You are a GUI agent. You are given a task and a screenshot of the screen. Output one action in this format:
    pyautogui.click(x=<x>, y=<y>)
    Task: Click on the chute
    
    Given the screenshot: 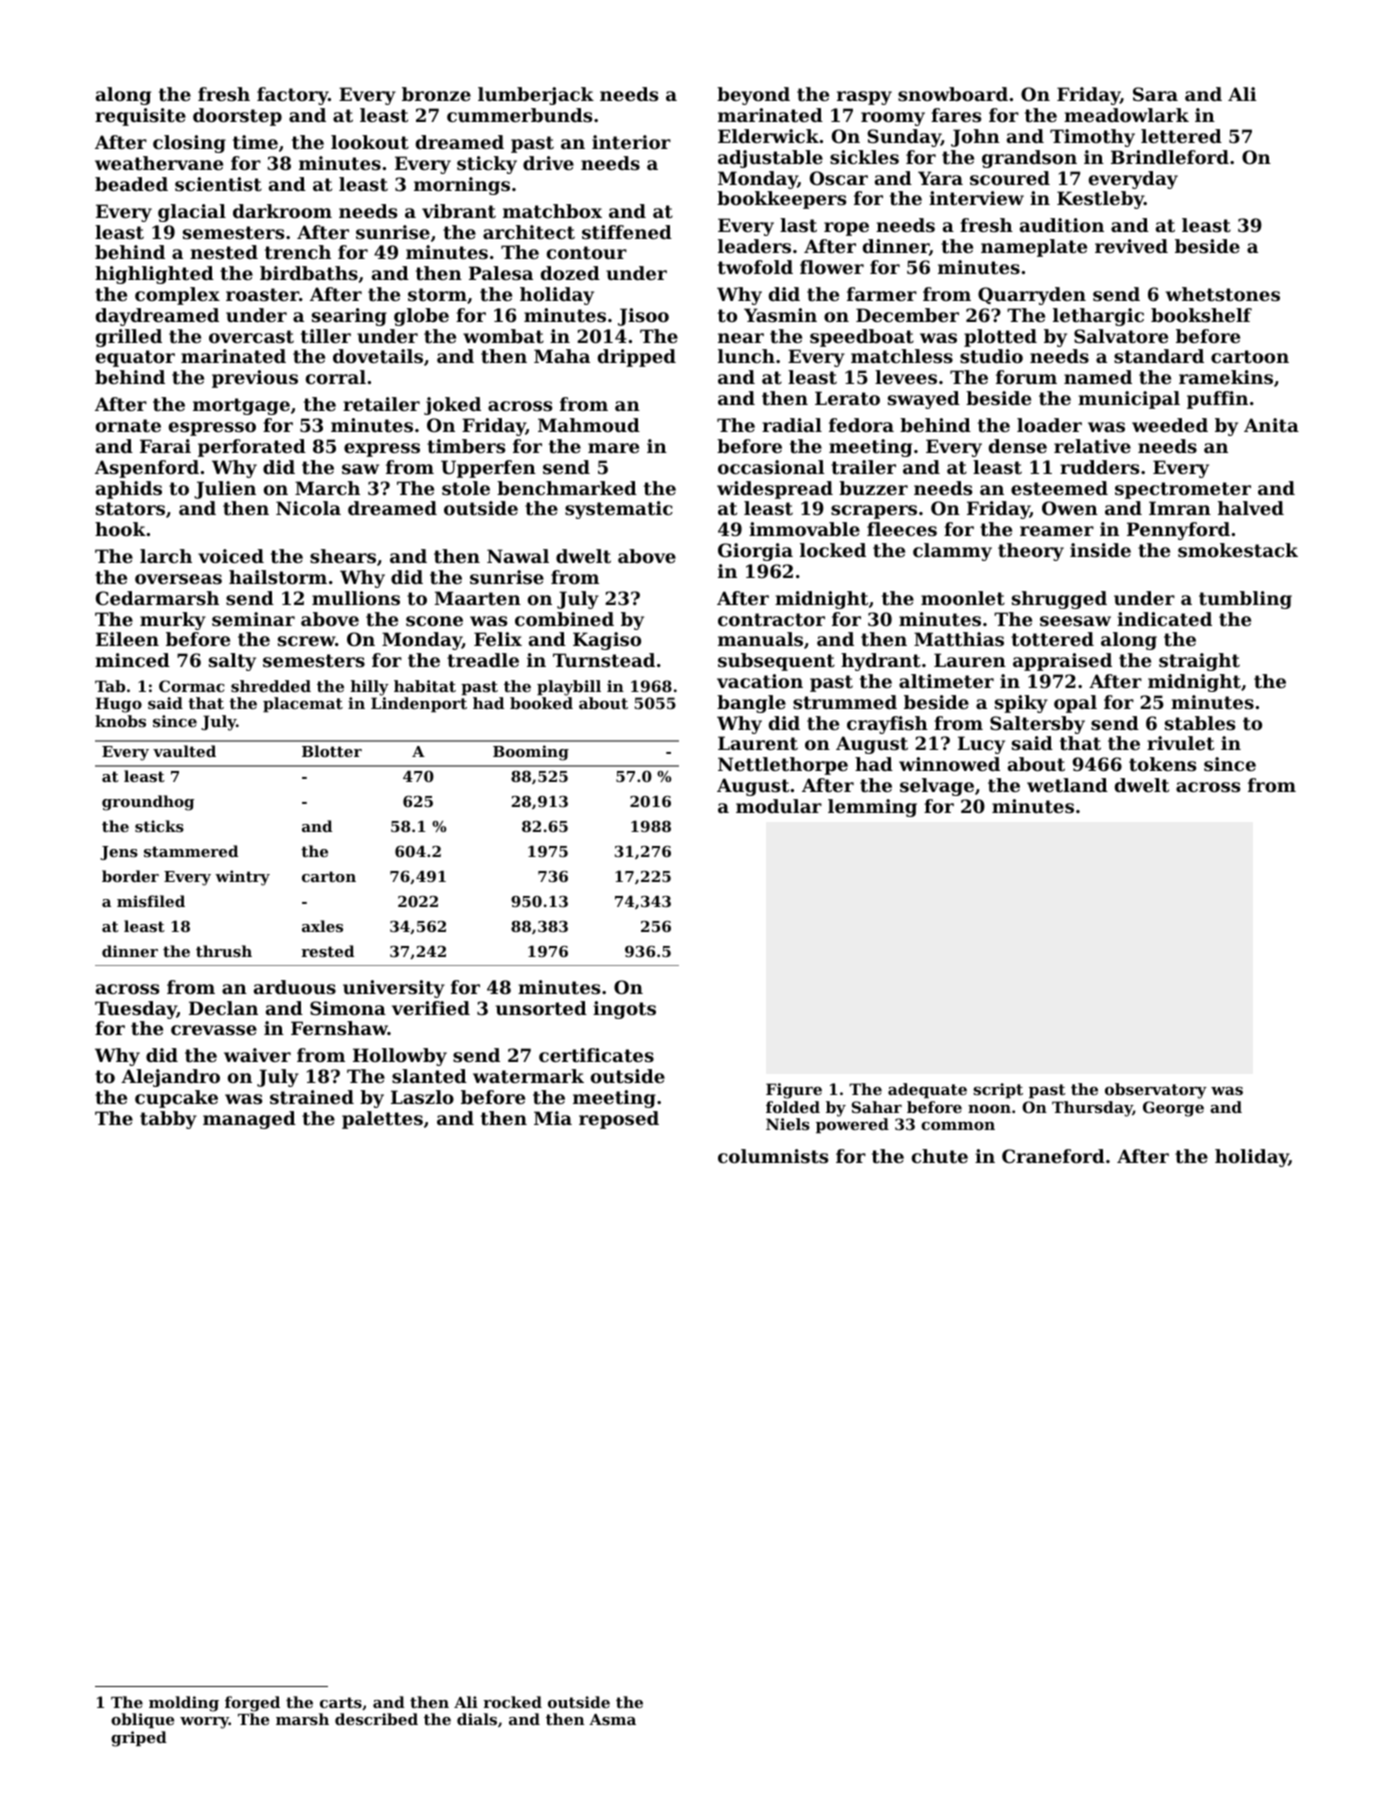 What is the action you would take?
    pyautogui.click(x=940, y=1156)
